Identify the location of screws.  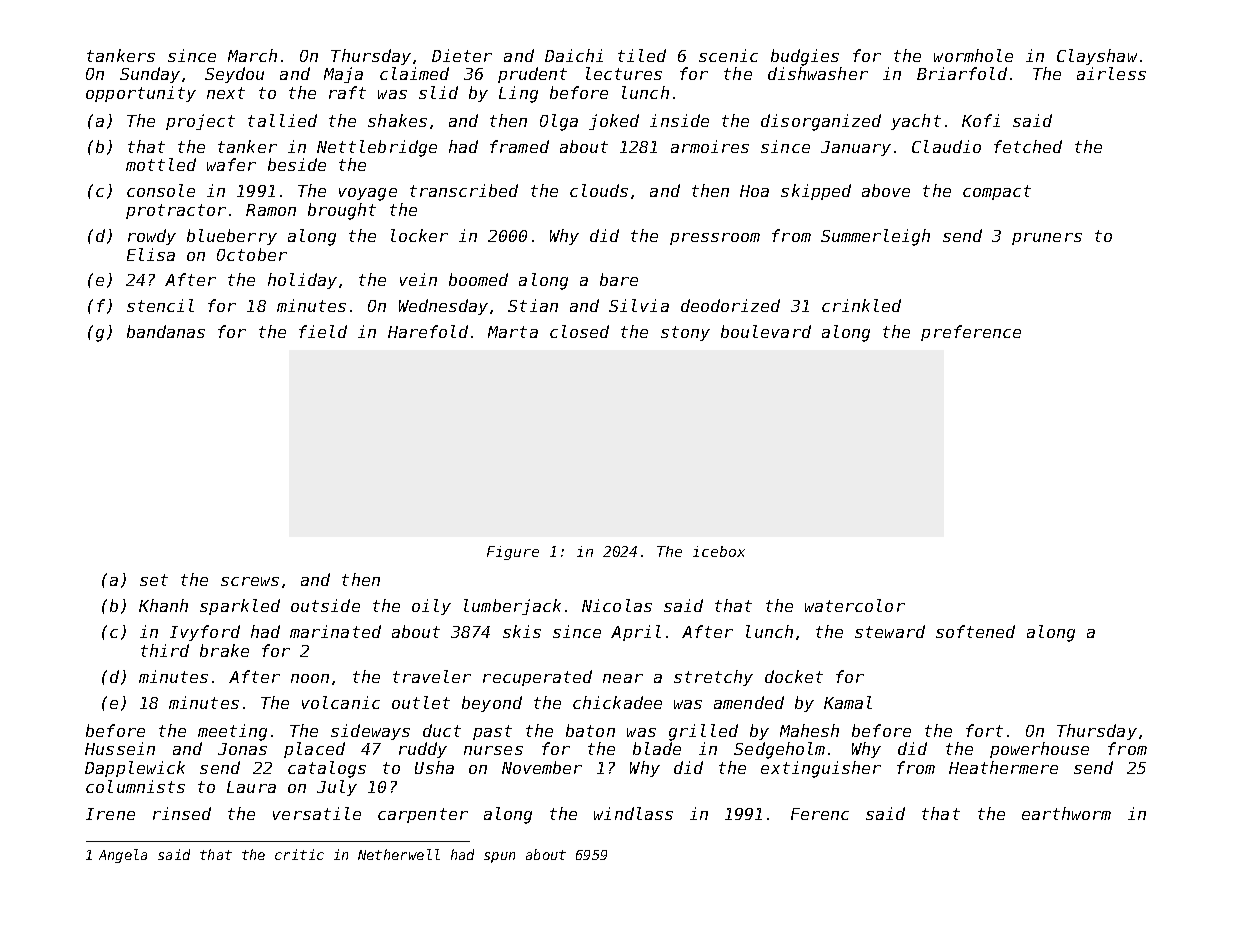
(250, 581).
